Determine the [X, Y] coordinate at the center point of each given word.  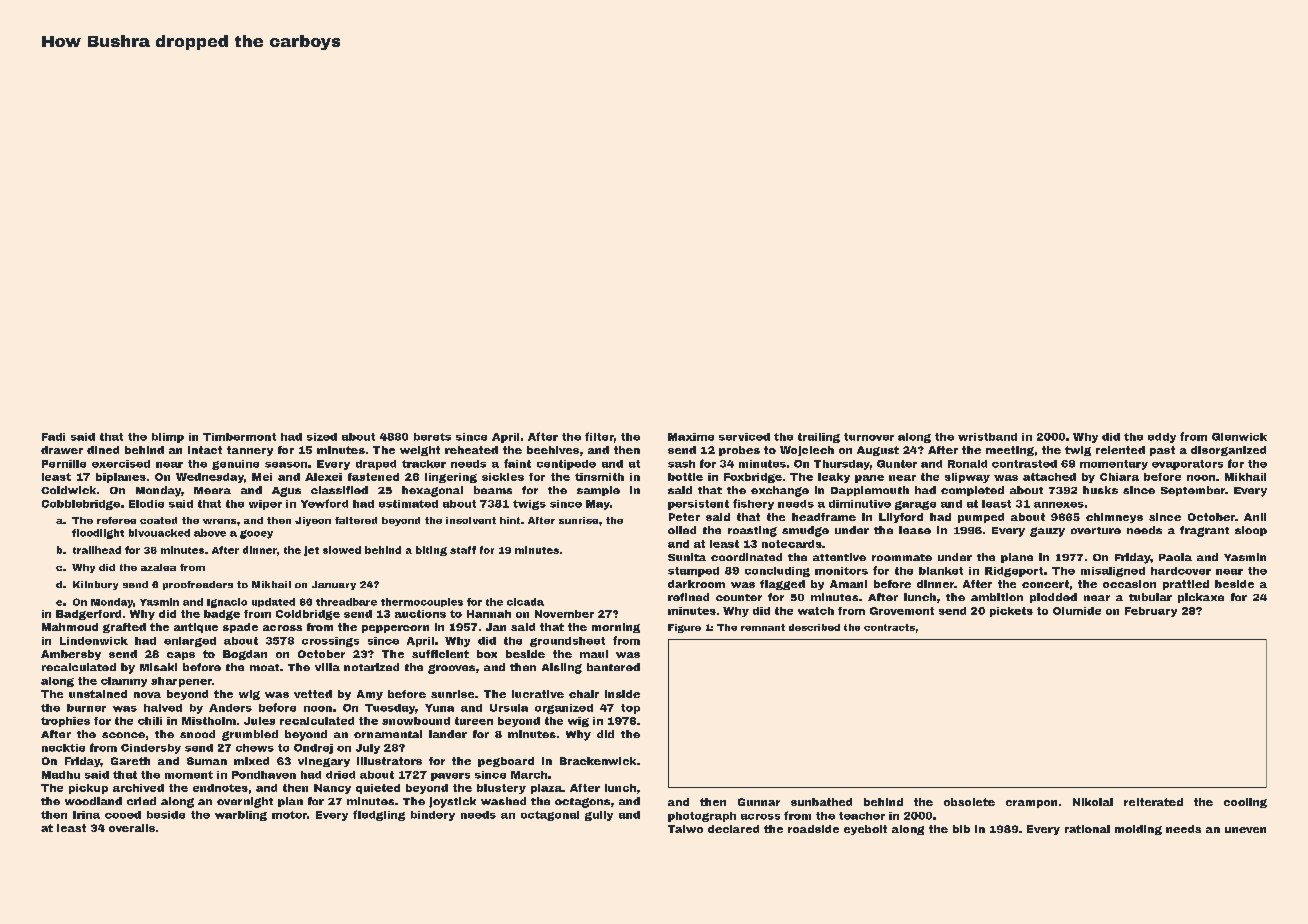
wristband [987, 437]
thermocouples [422, 602]
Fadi [53, 437]
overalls [132, 828]
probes [739, 451]
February [1151, 612]
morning [616, 628]
